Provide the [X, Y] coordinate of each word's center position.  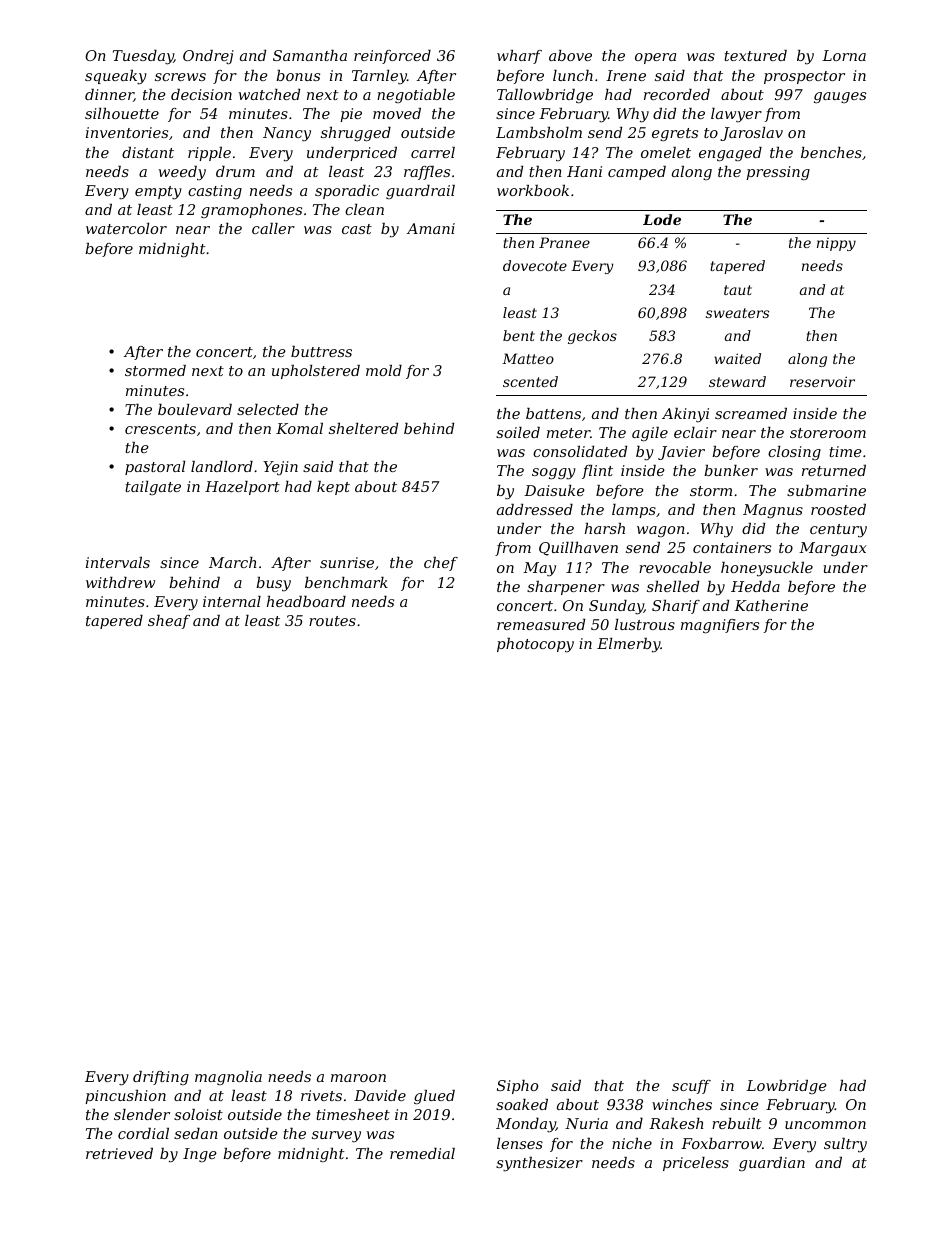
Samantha [310, 55]
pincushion [125, 1097]
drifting [161, 1078]
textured [755, 55]
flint [597, 472]
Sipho [517, 1087]
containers [732, 547]
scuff [691, 1087]
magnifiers [720, 626]
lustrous [645, 624]
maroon [358, 1078]
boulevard [195, 409]
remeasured [541, 624]
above [570, 55]
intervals [118, 562]
